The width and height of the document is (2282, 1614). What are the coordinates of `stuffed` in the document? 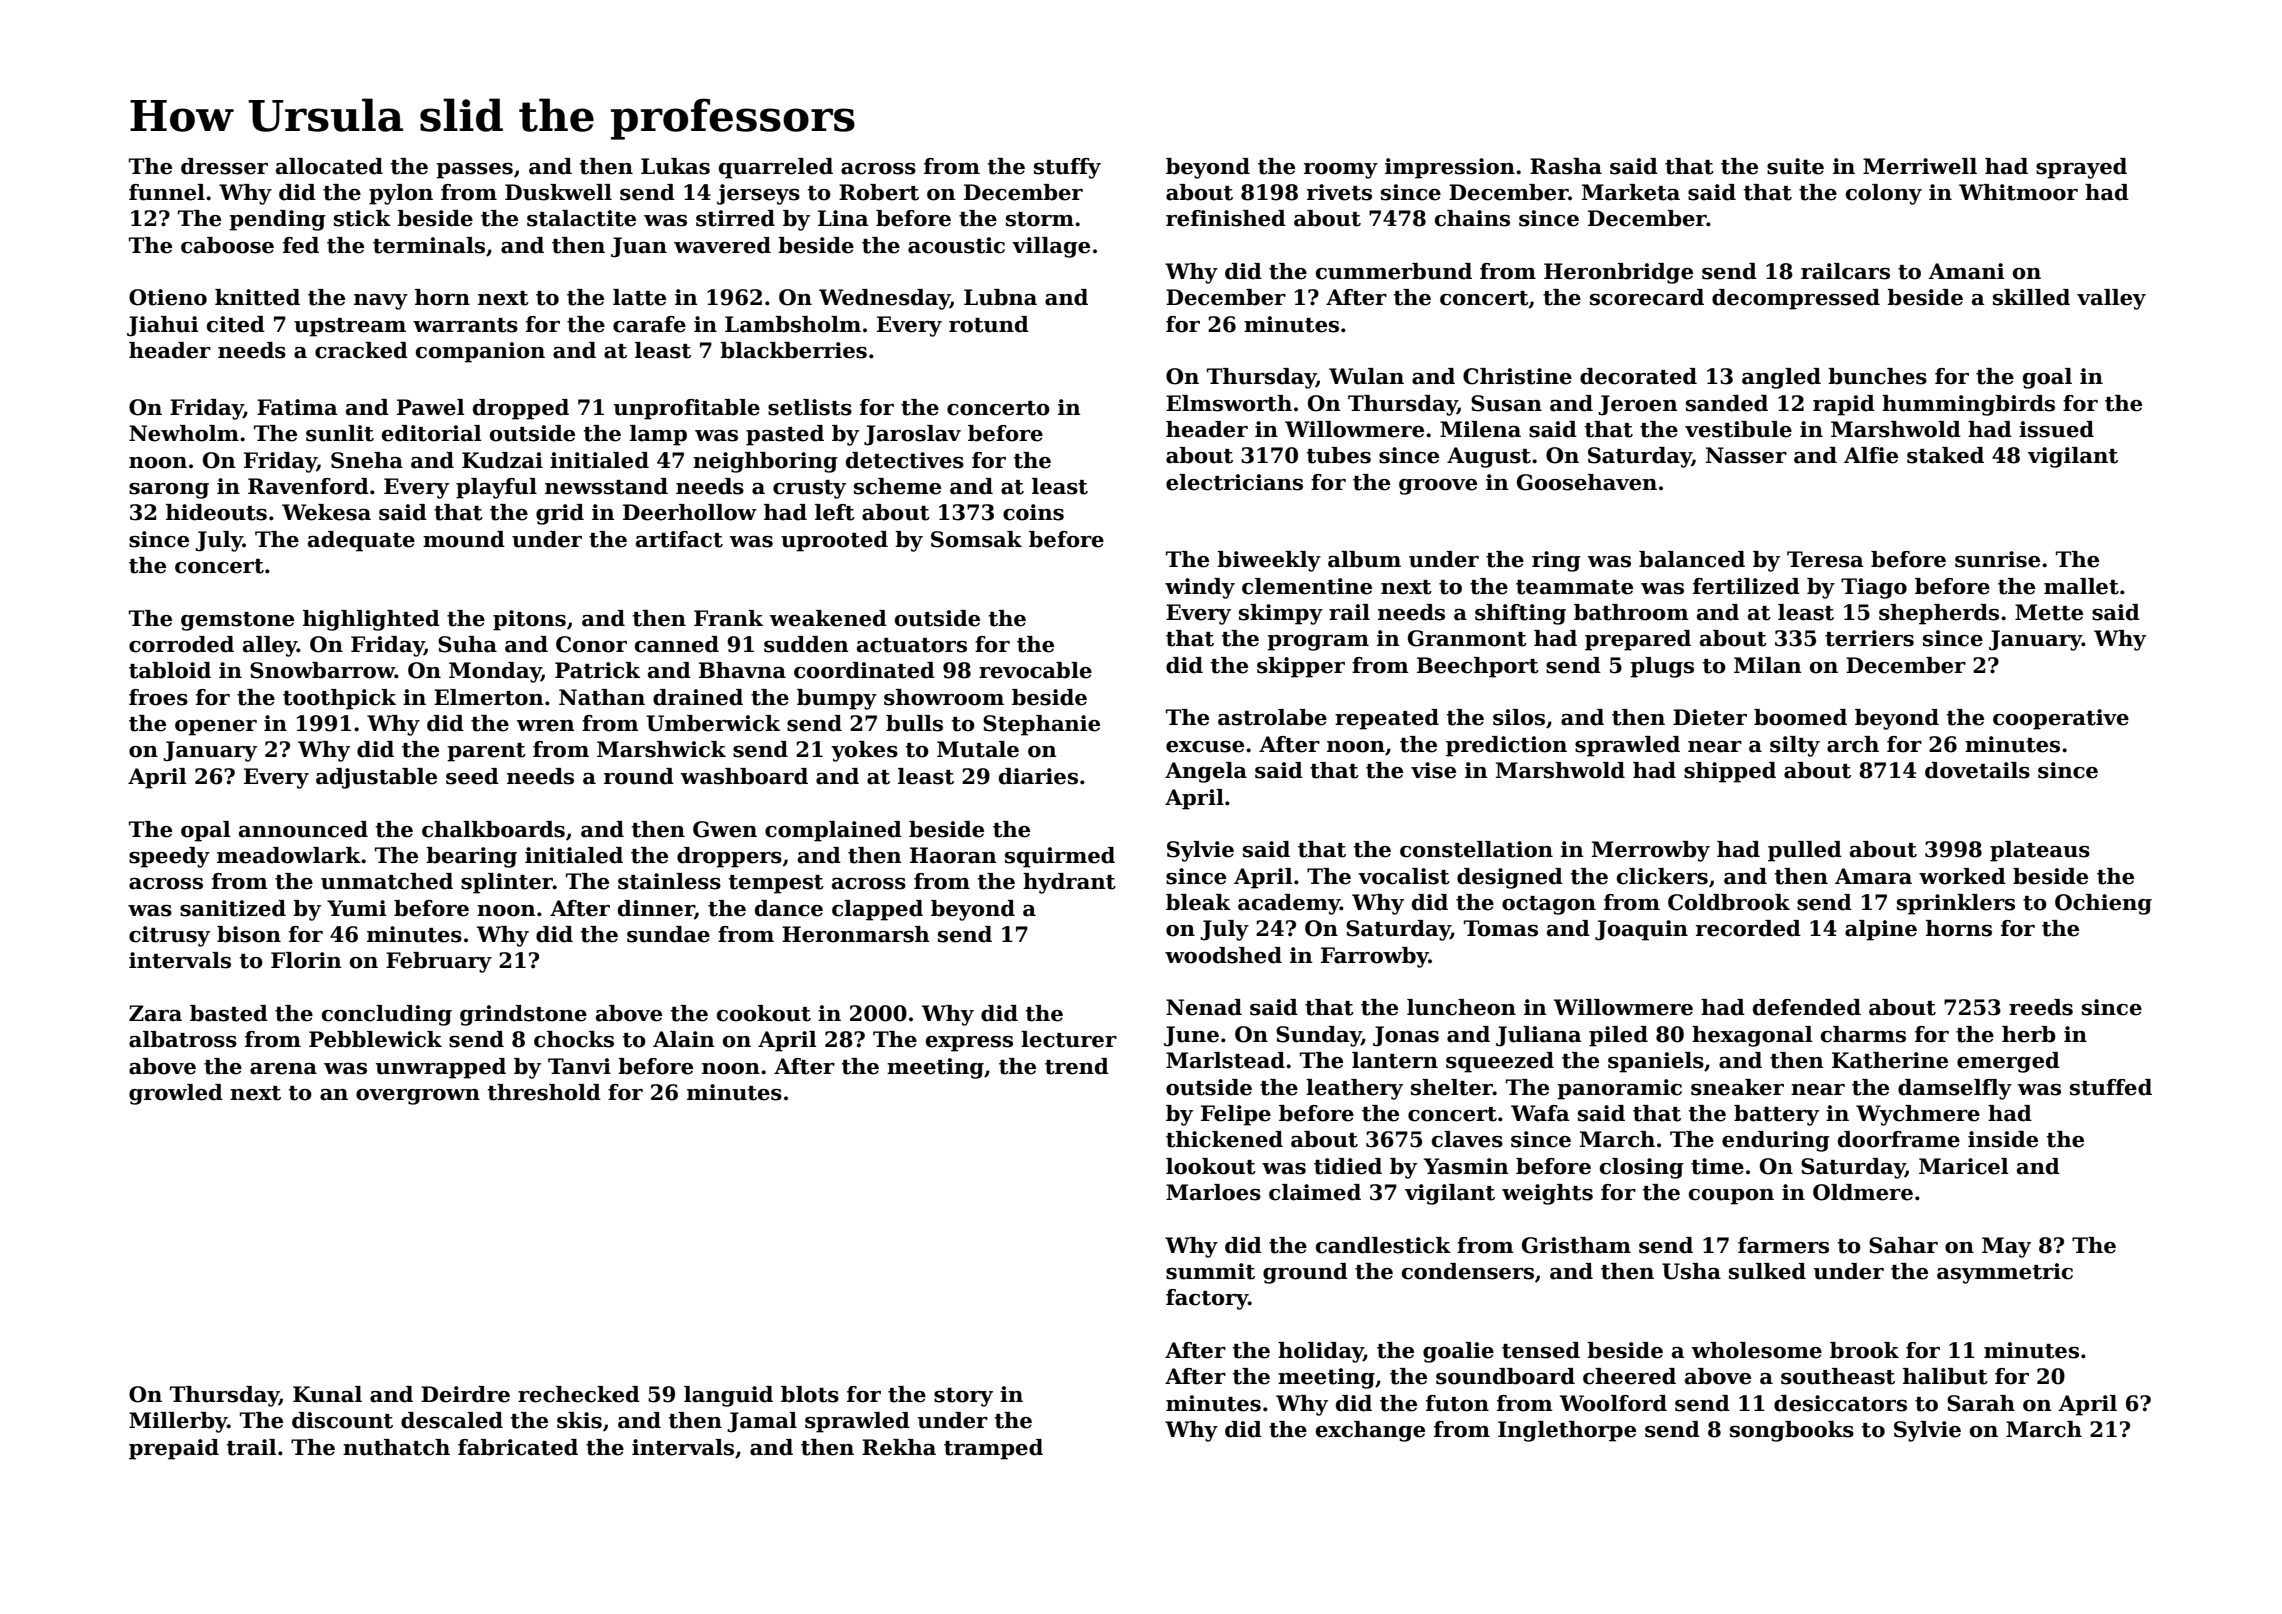 It's located at (2111, 1087).
